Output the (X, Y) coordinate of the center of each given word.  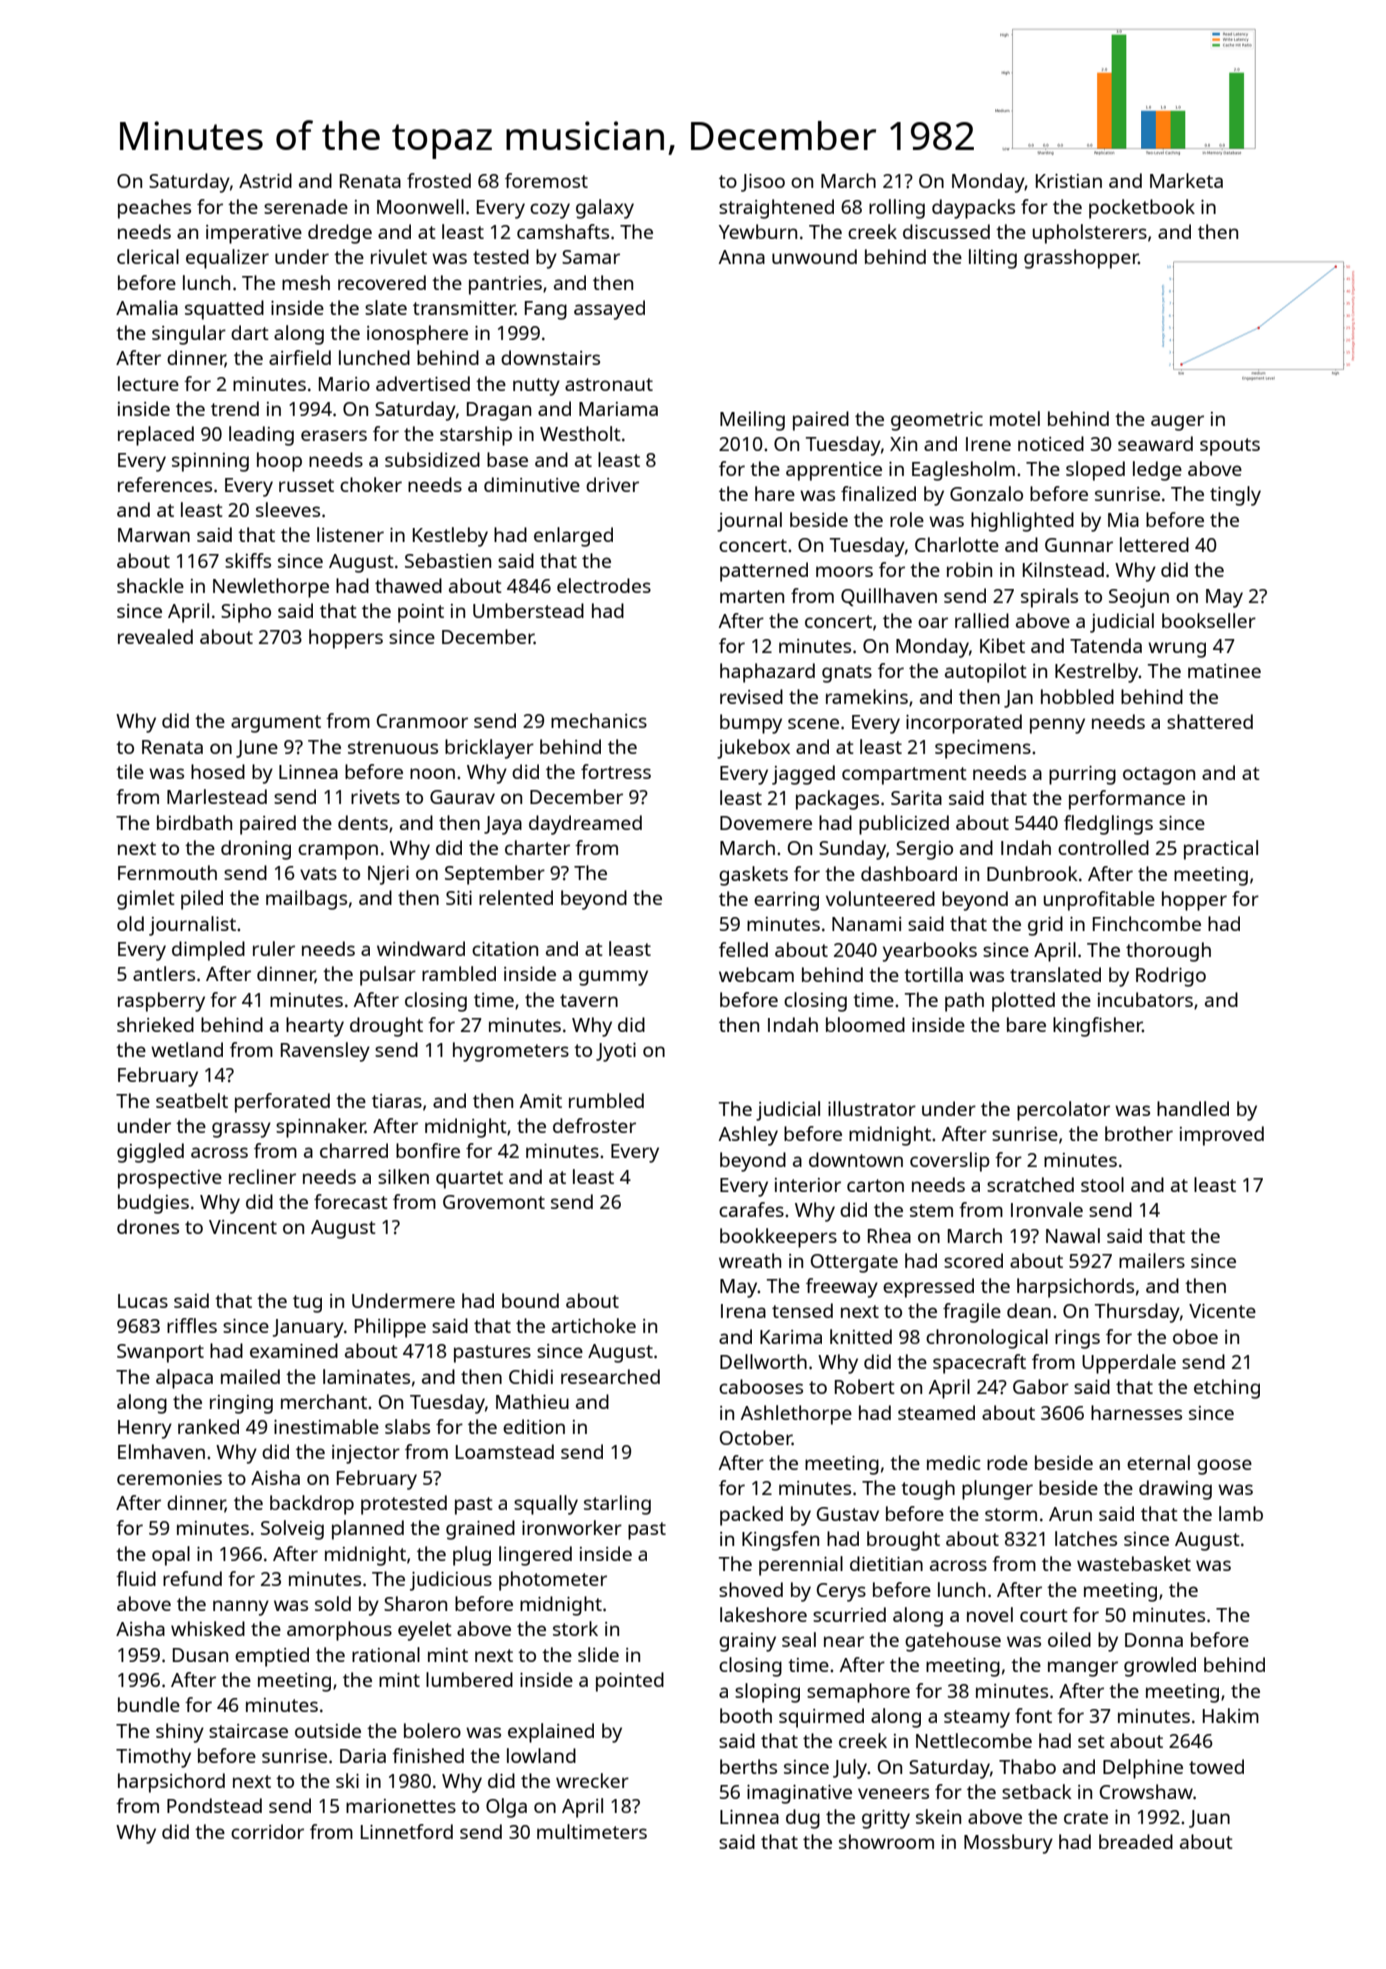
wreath (750, 1260)
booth (746, 1715)
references (165, 484)
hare (775, 493)
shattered (1210, 721)
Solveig (292, 1530)
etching (1227, 1389)
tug (307, 1304)
